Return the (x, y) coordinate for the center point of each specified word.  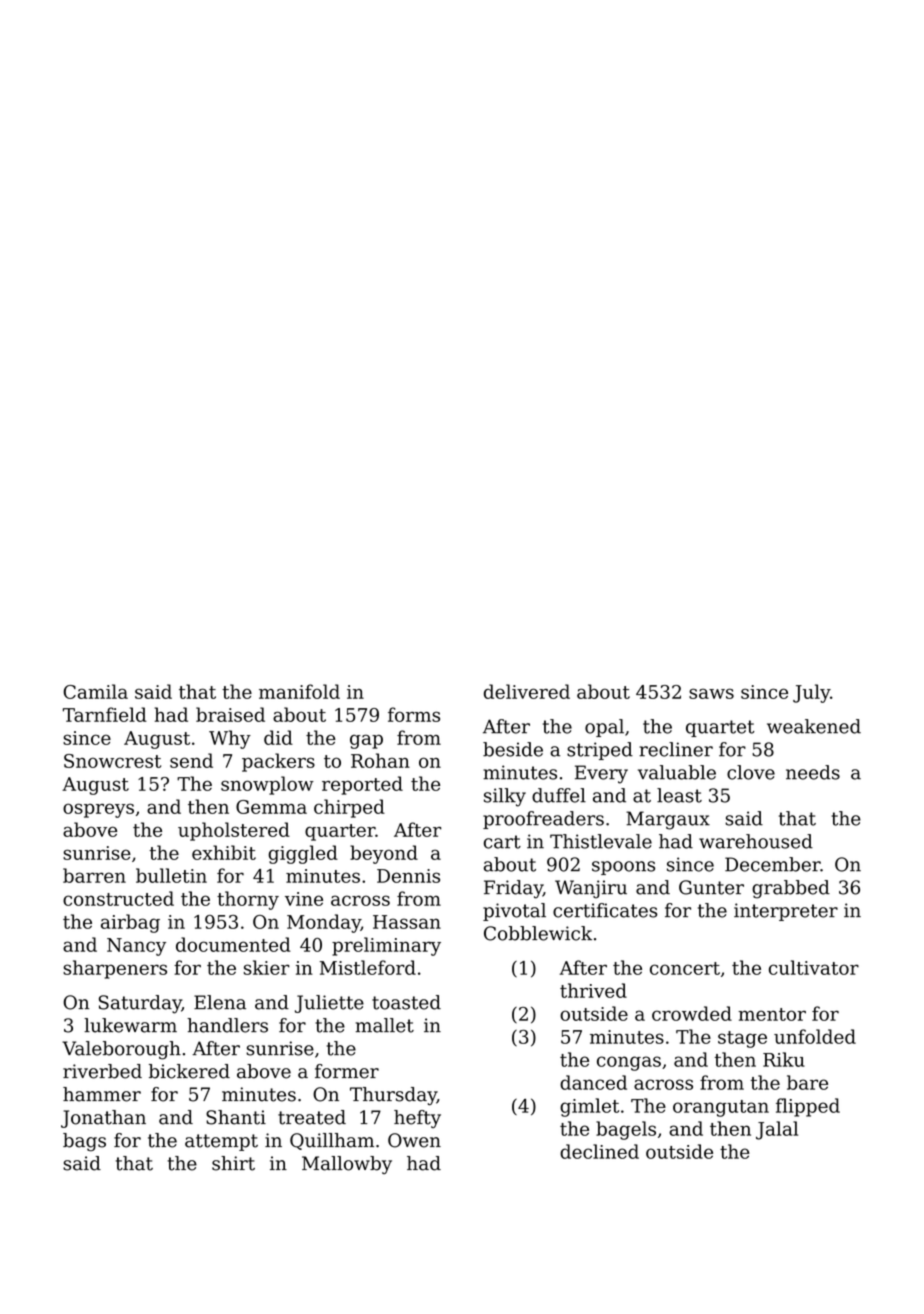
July (811, 693)
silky (505, 797)
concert (685, 968)
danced (593, 1082)
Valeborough (121, 1050)
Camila (96, 691)
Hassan (407, 922)
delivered (527, 691)
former (347, 1071)
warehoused (756, 841)
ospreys (98, 810)
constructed (118, 898)
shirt (233, 1163)
